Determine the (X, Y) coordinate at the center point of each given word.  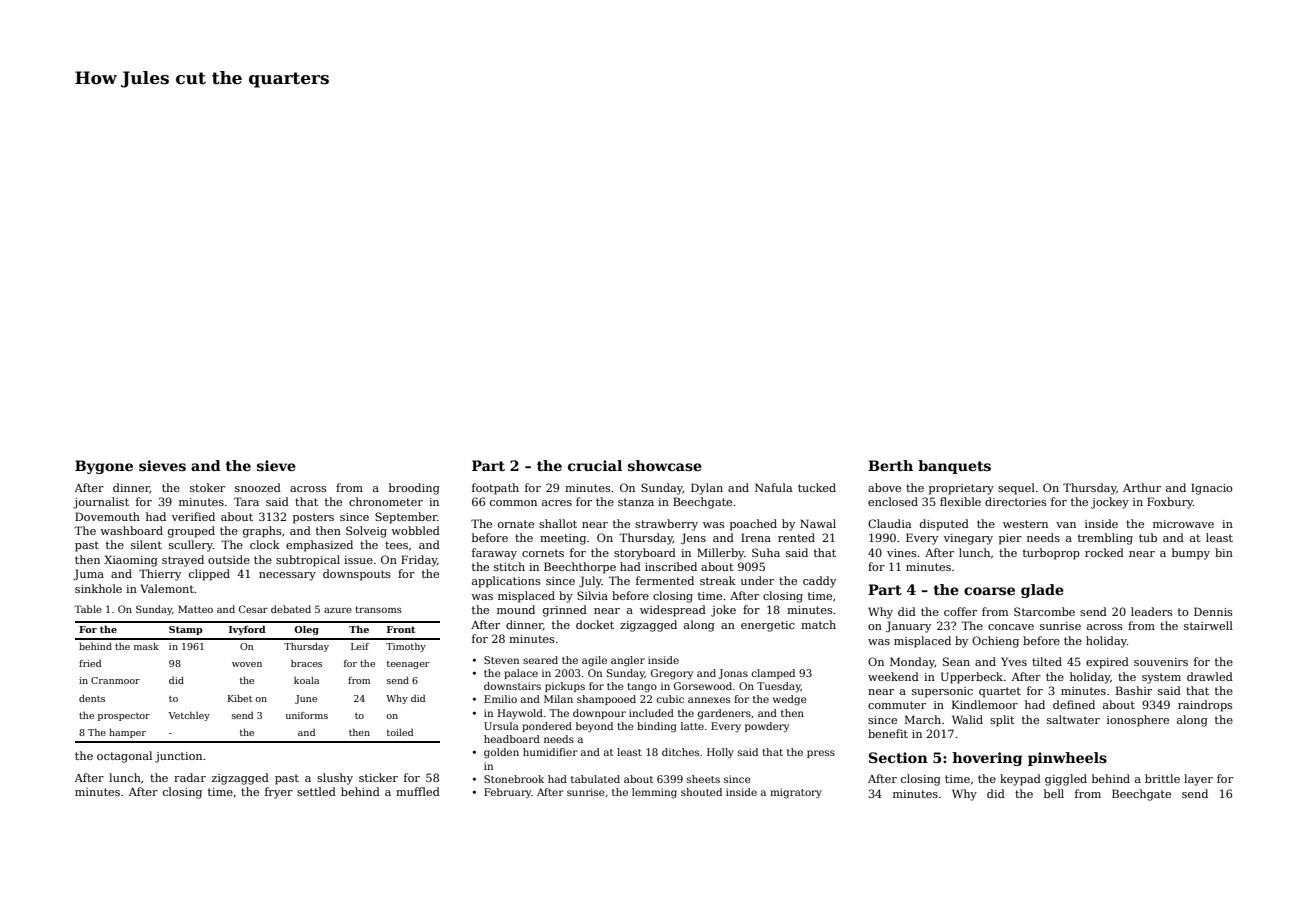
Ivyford (247, 630)
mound (516, 609)
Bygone (104, 467)
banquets (954, 467)
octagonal (124, 757)
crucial (595, 465)
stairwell (1208, 625)
